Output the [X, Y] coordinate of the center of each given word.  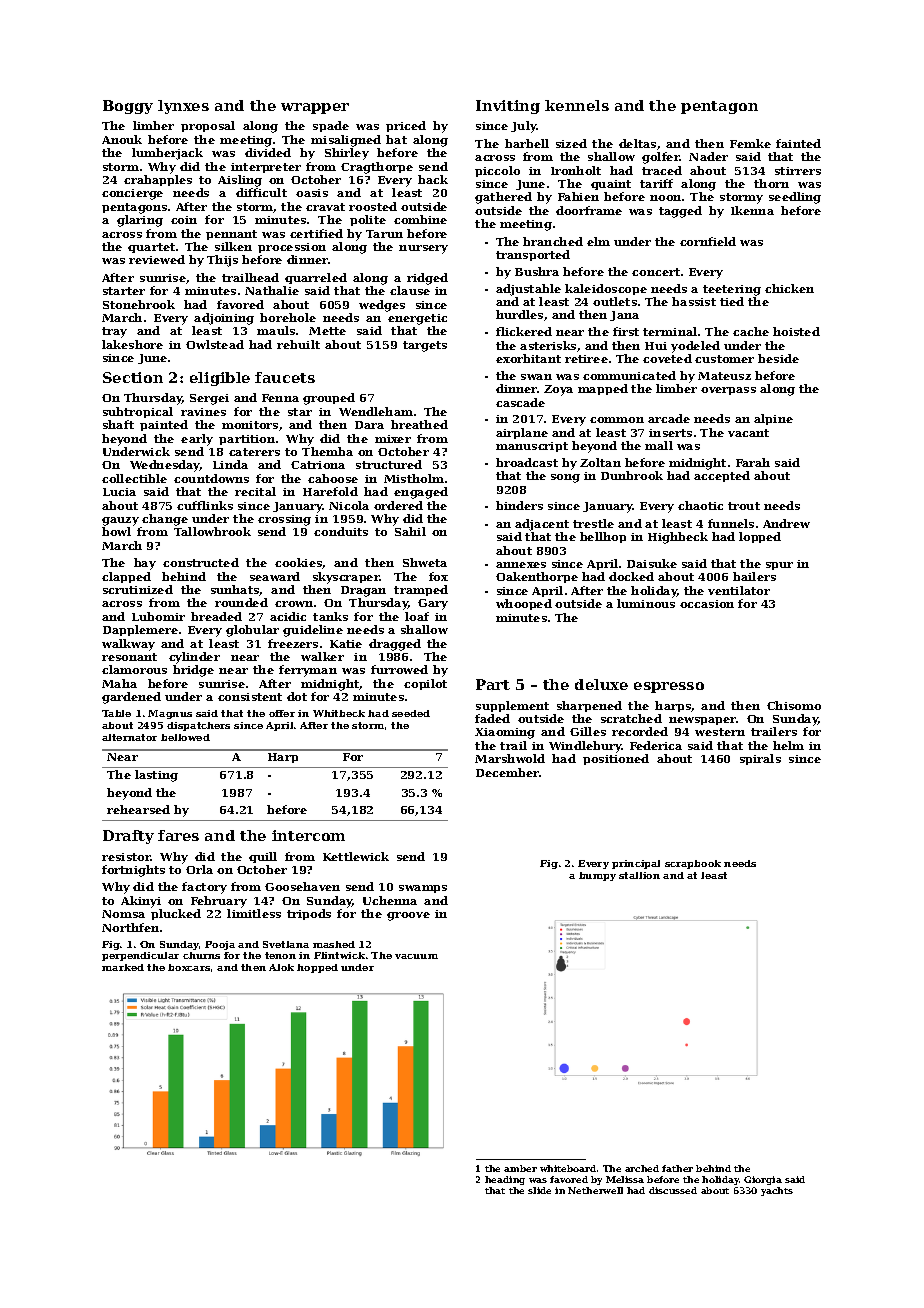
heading [505, 1180]
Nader [708, 156]
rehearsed [138, 809]
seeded [411, 713]
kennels [577, 105]
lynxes [183, 107]
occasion [707, 604]
